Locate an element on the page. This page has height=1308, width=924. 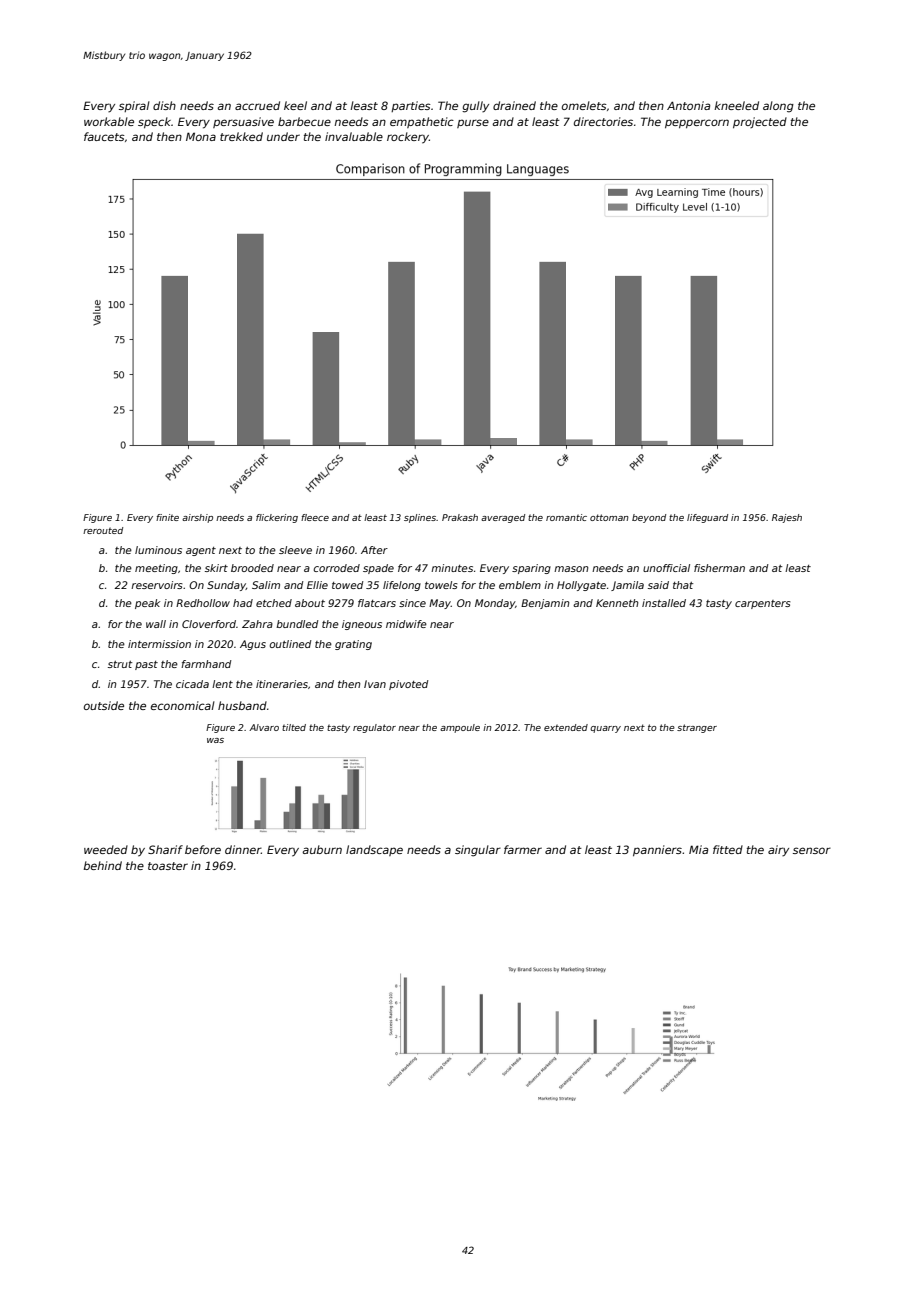
lifeguard is located at coordinates (707, 518).
